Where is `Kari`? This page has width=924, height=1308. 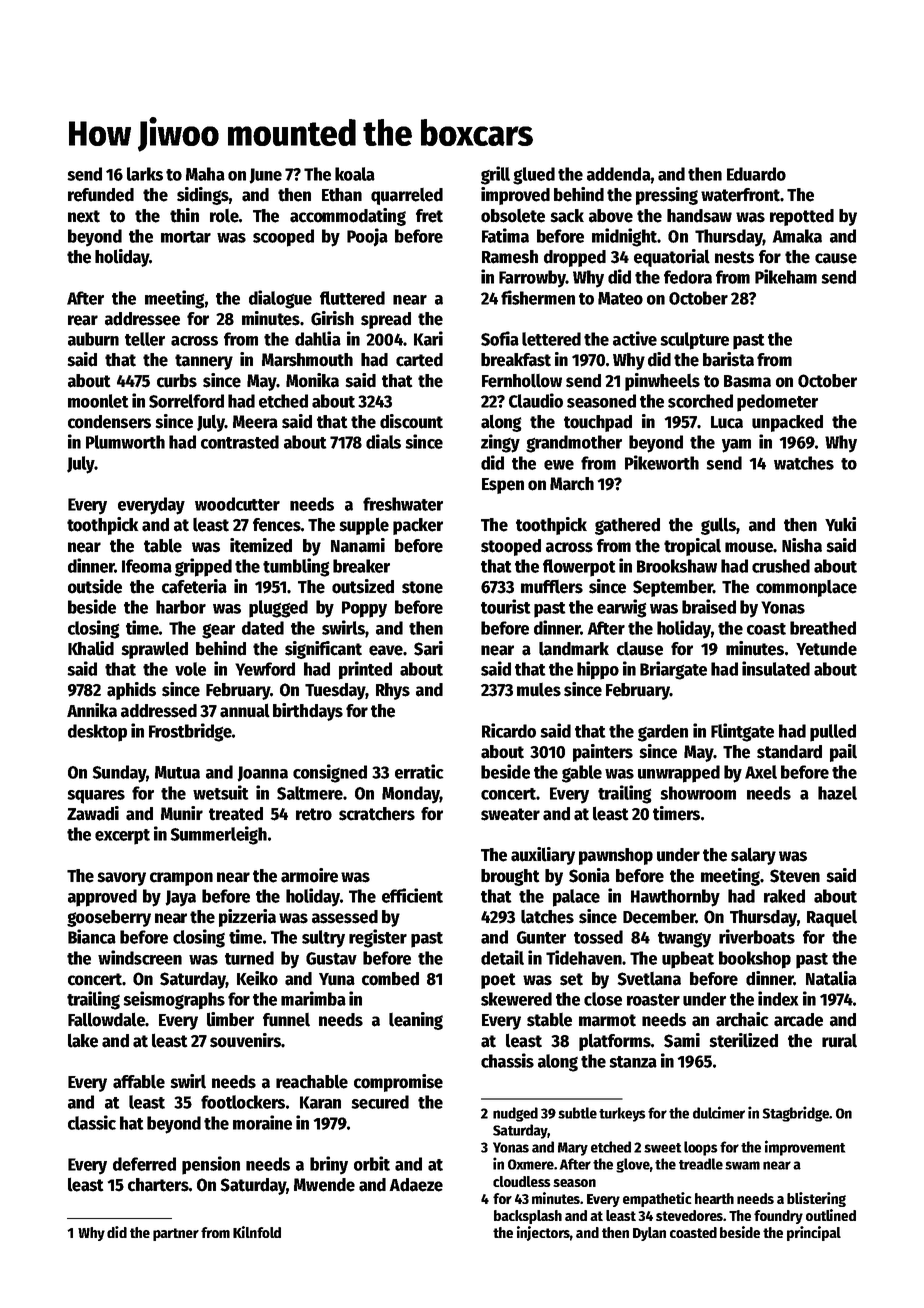
Kari is located at coordinates (428, 338).
